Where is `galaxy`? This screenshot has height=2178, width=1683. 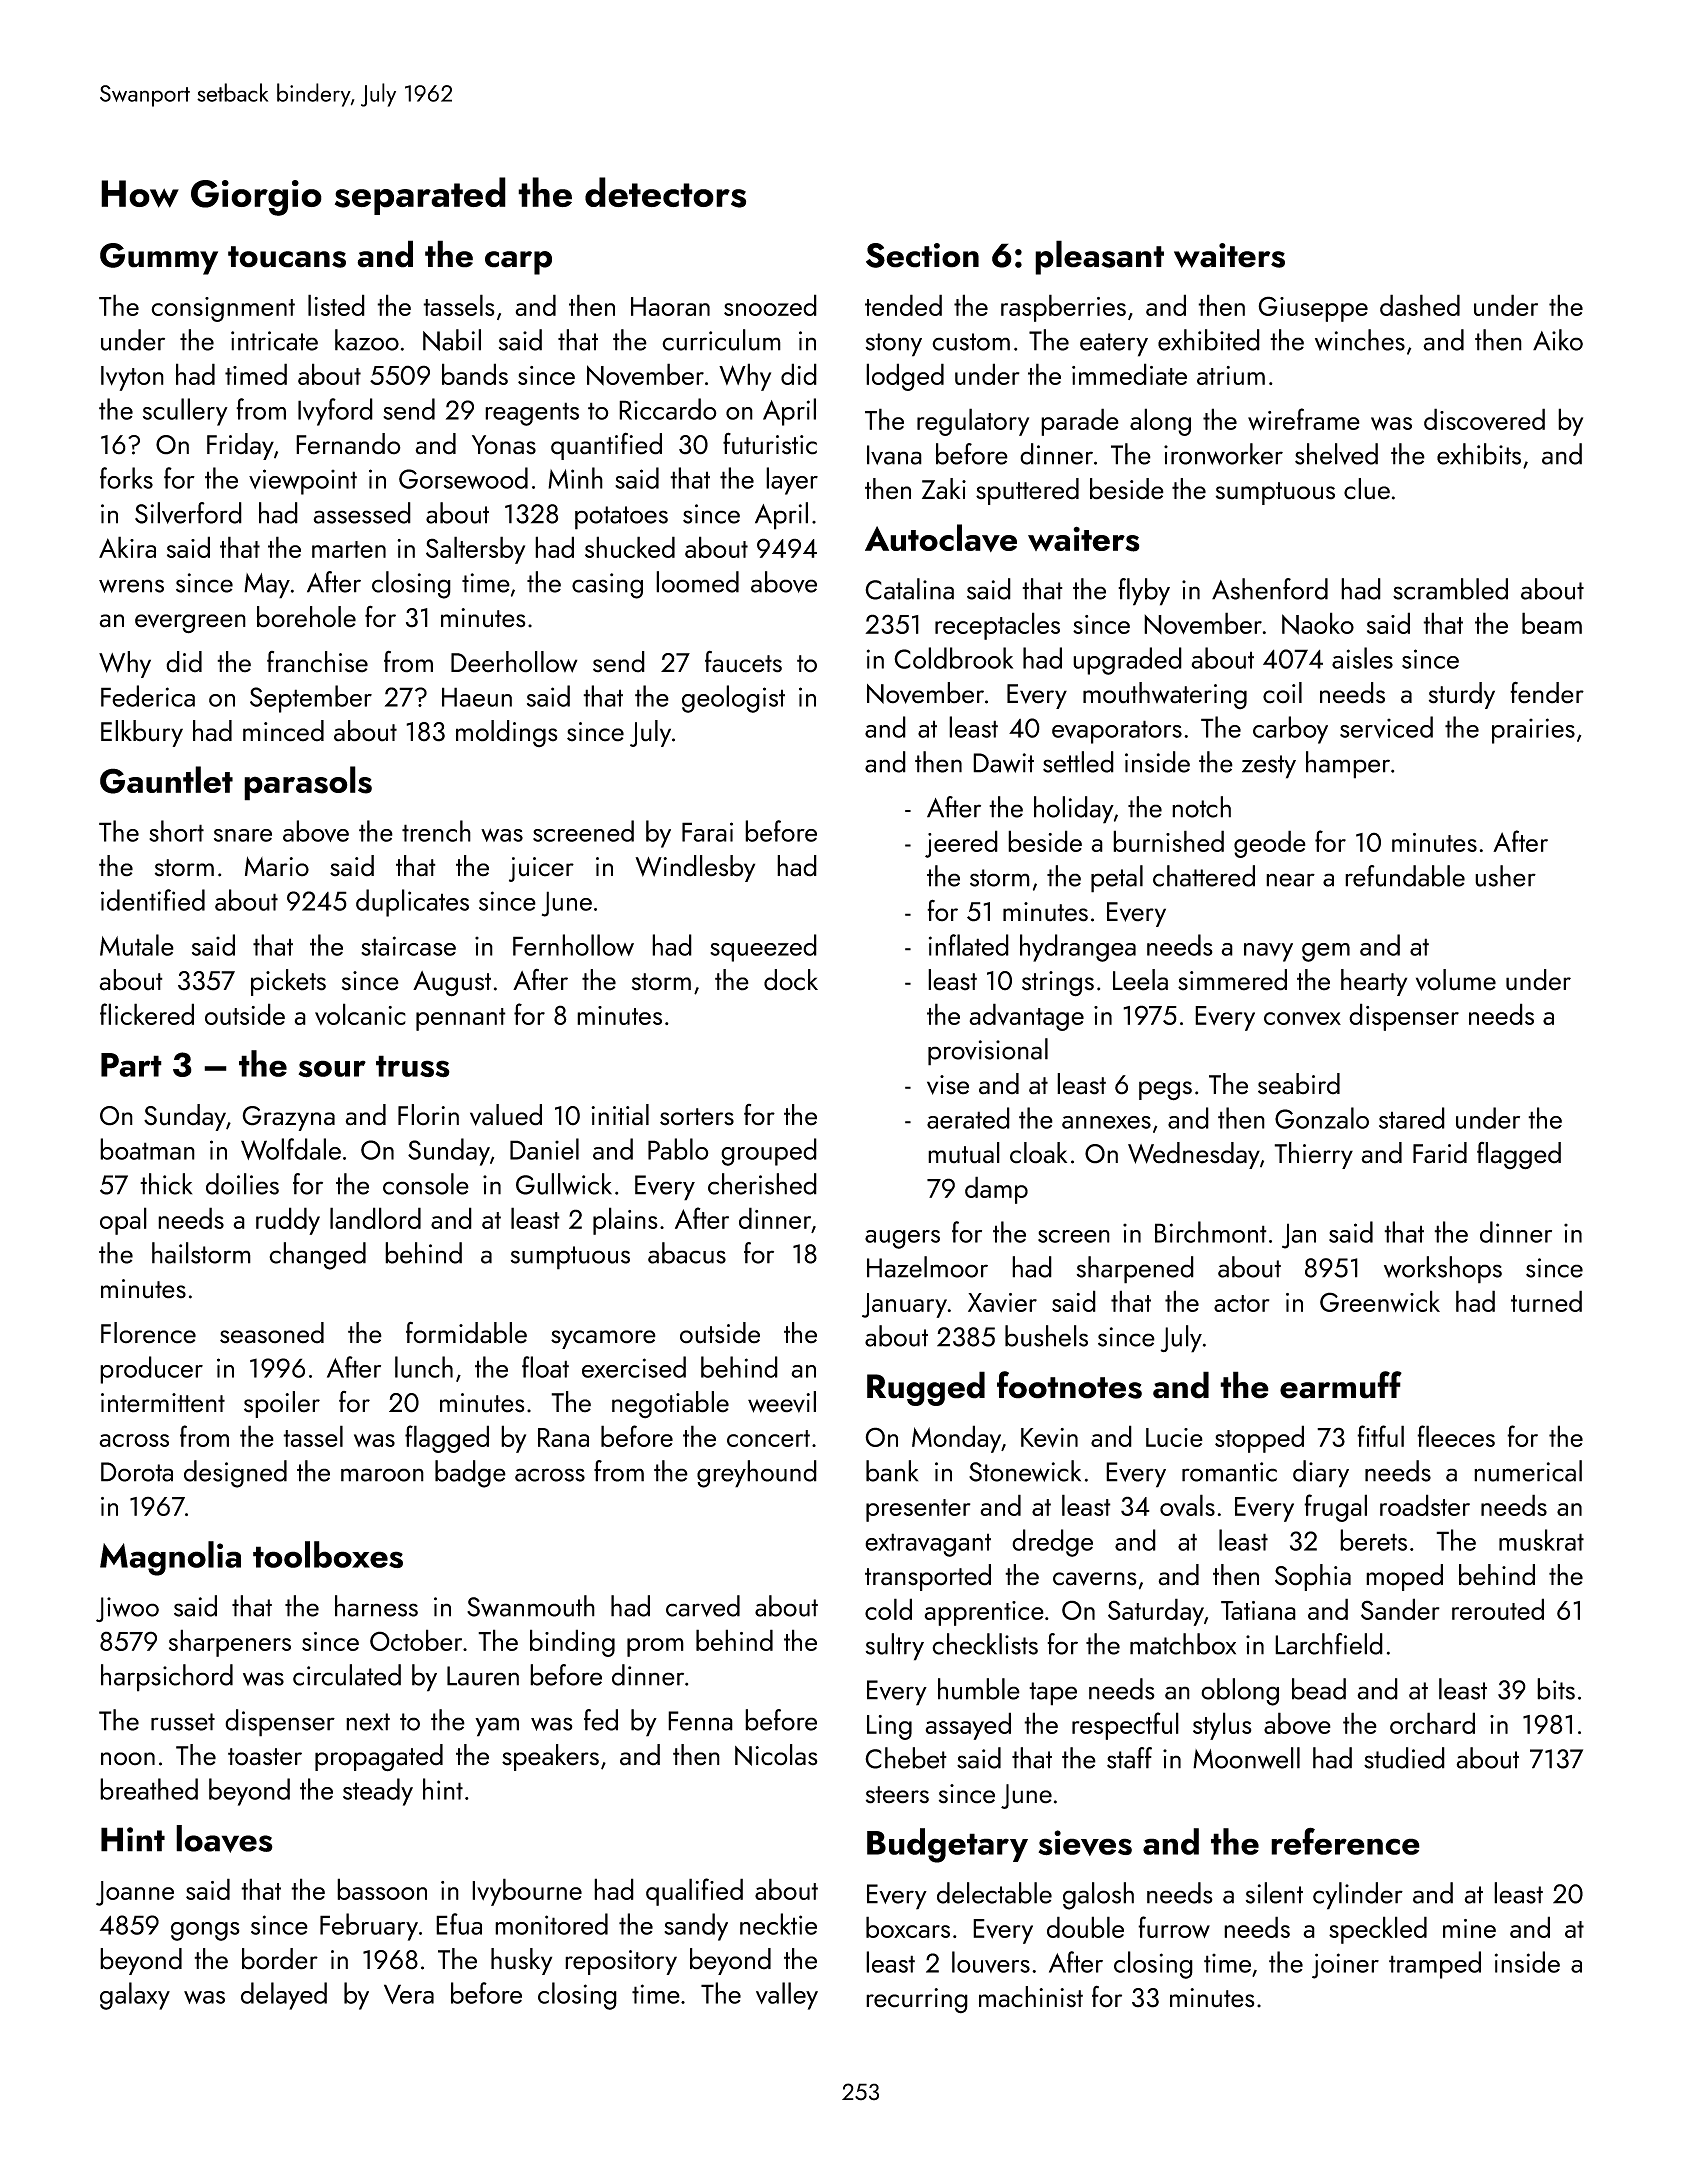
galaxy is located at coordinates (135, 1996).
